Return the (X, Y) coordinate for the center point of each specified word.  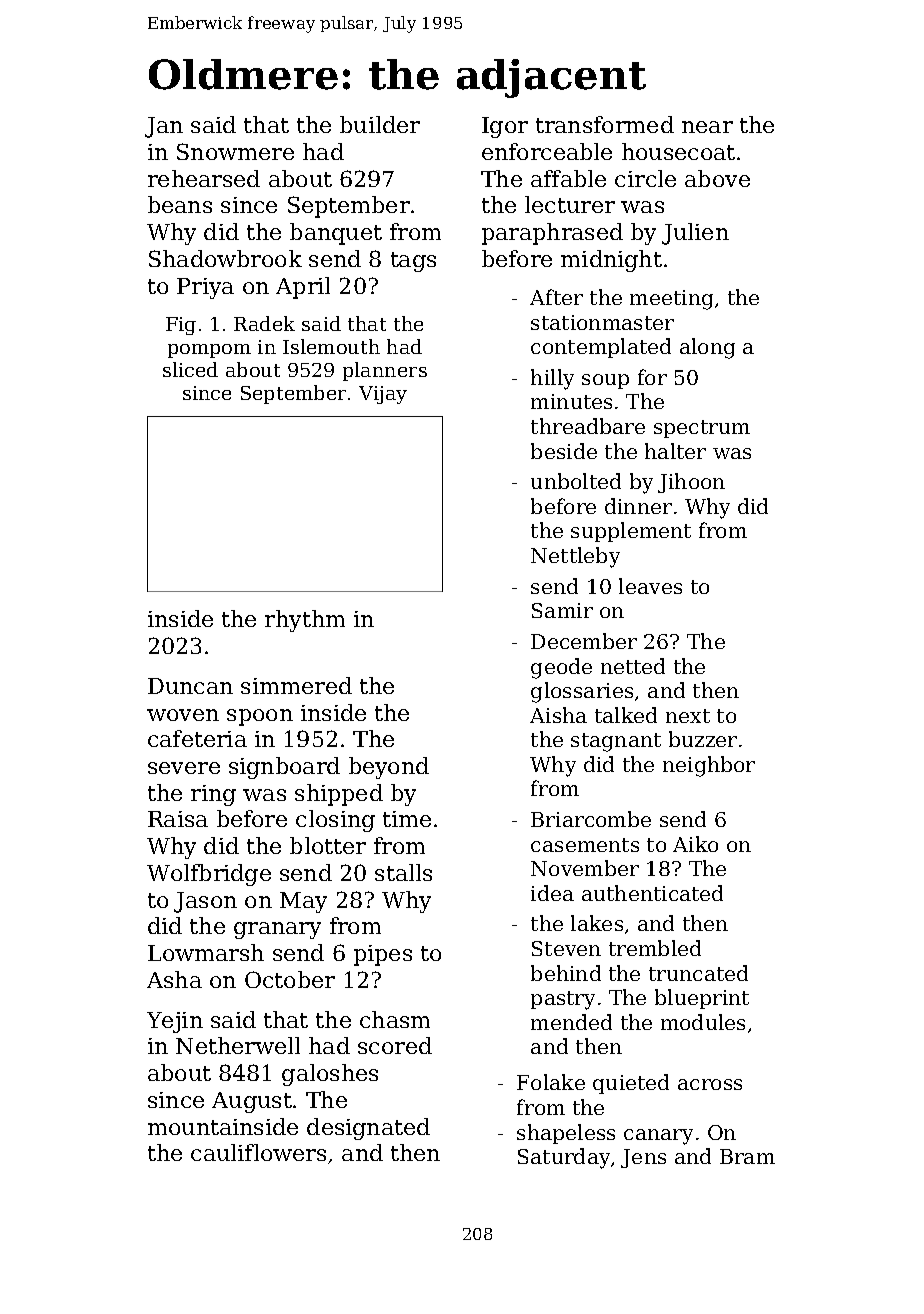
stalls (403, 872)
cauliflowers (258, 1152)
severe (184, 768)
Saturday (564, 1158)
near (707, 127)
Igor (505, 127)
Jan (164, 127)
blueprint (702, 999)
